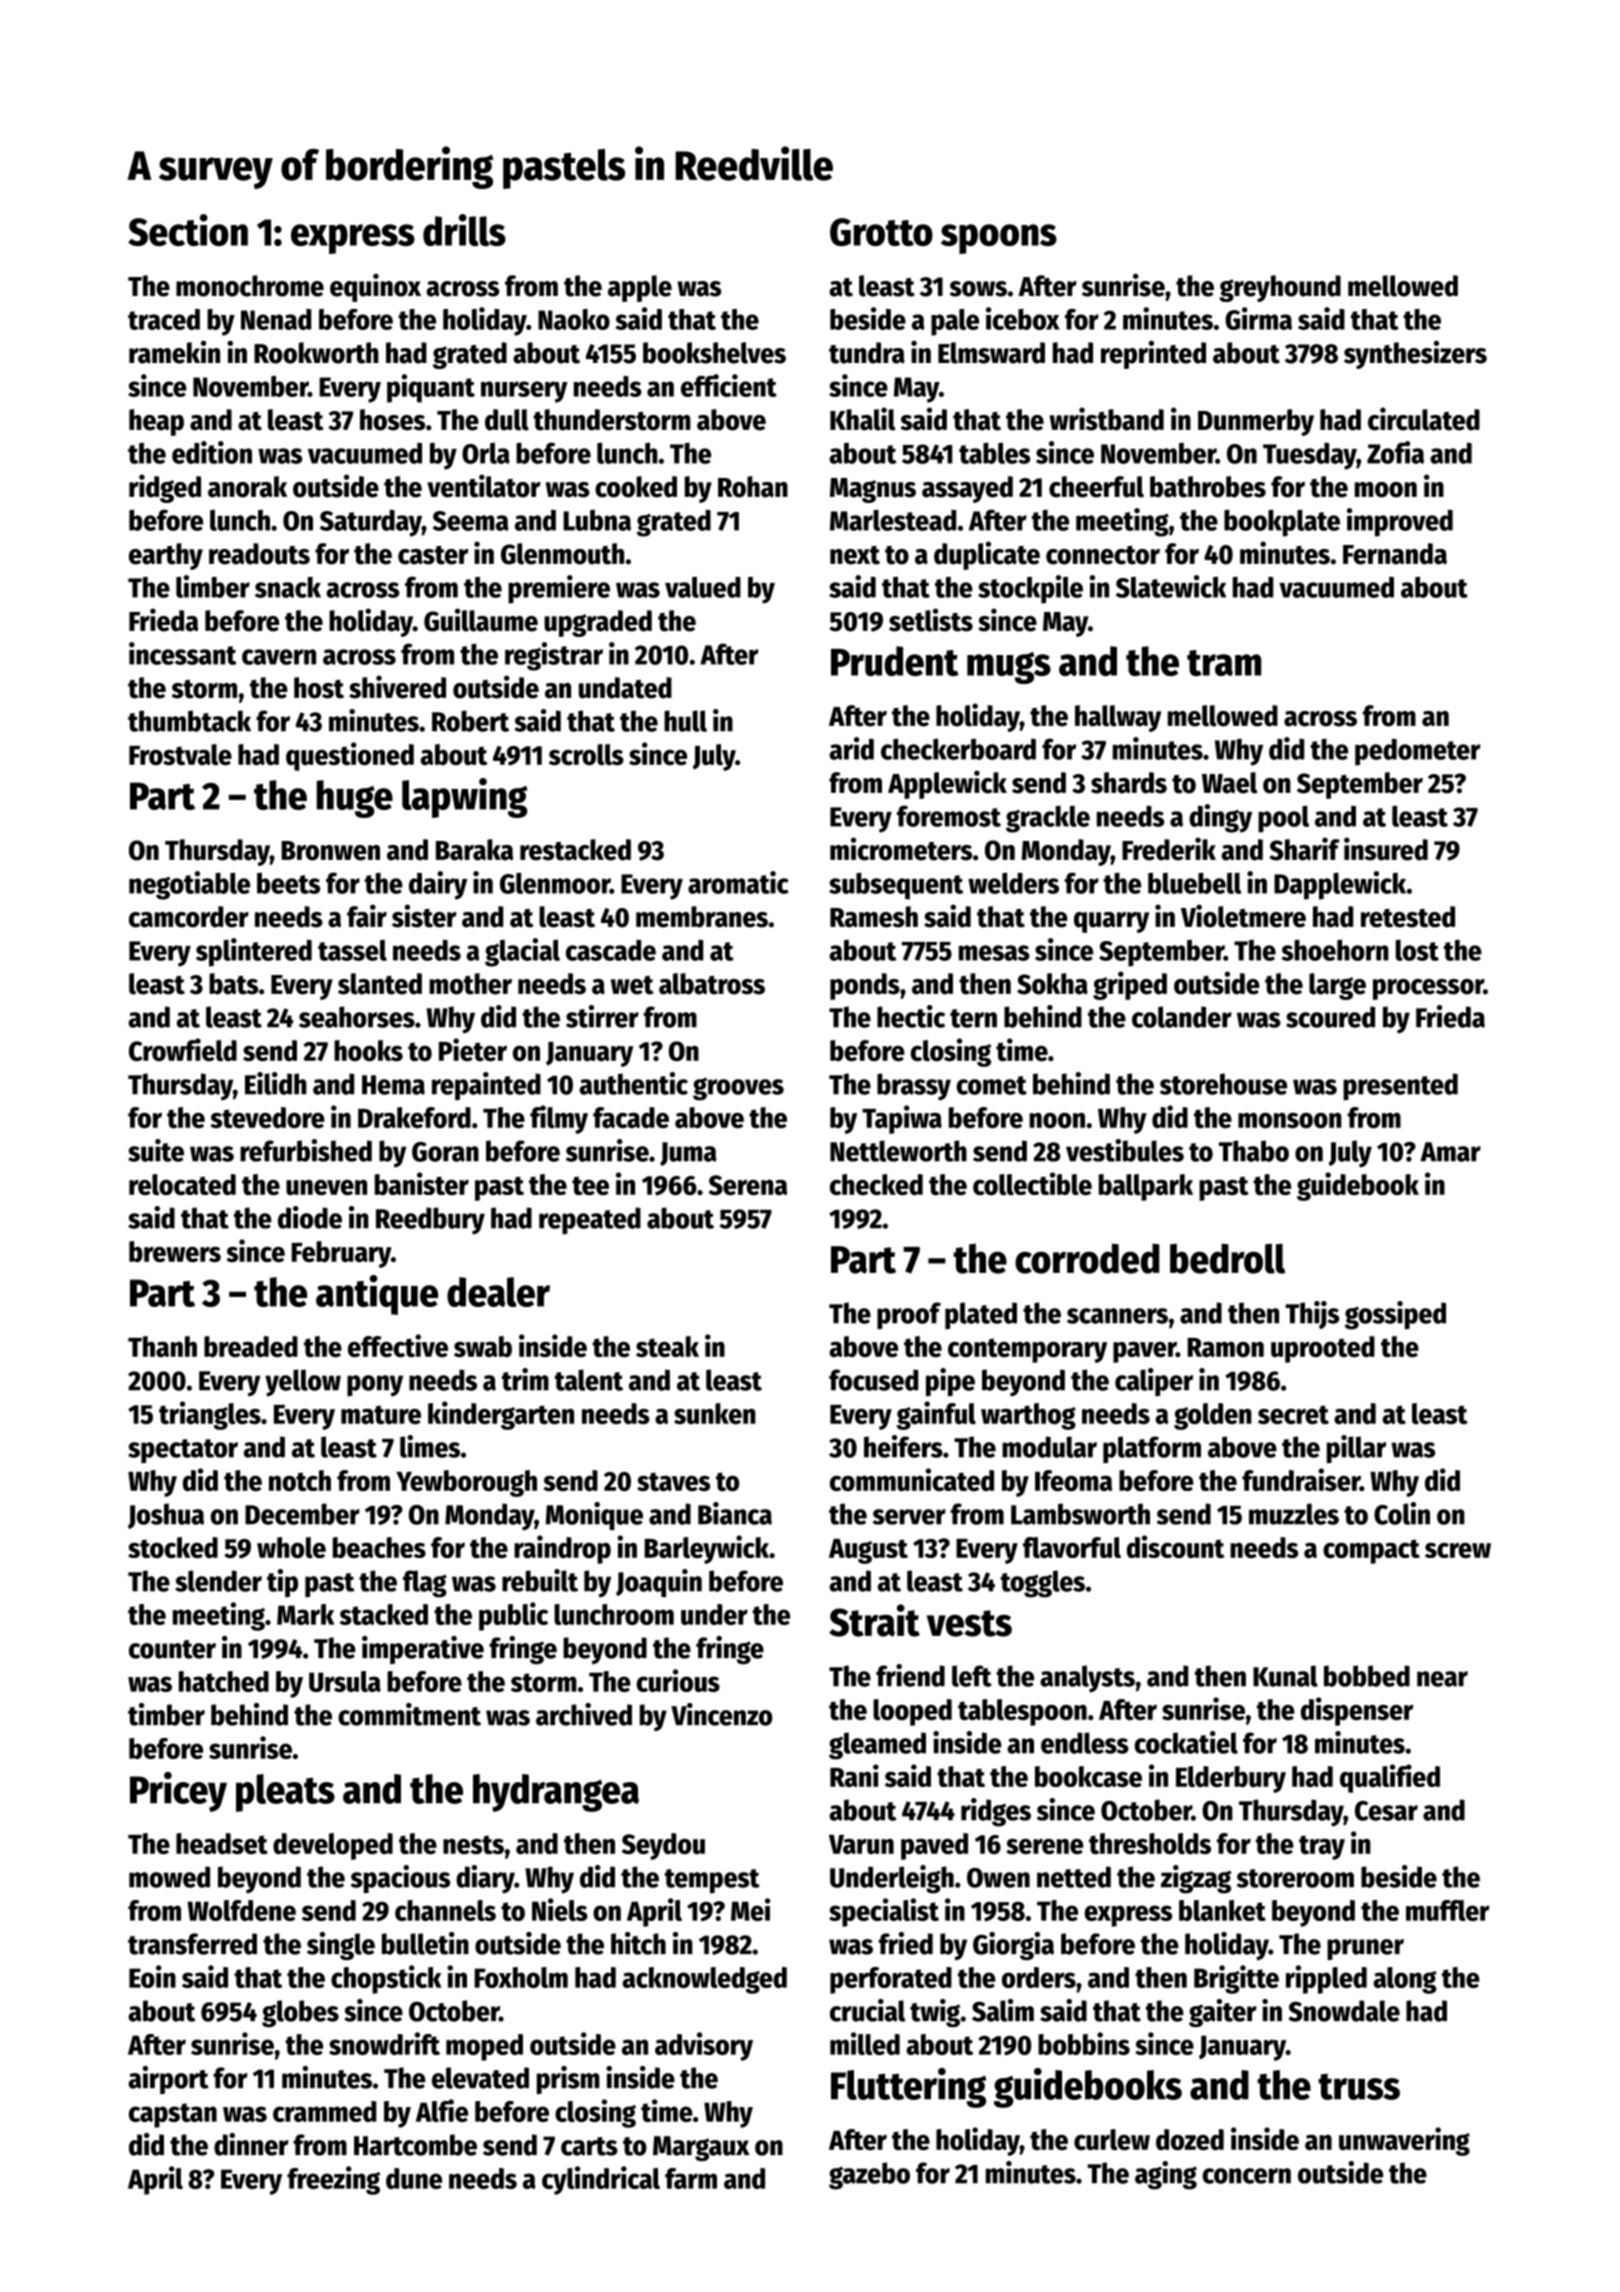  I want to click on Section, so click(188, 230).
